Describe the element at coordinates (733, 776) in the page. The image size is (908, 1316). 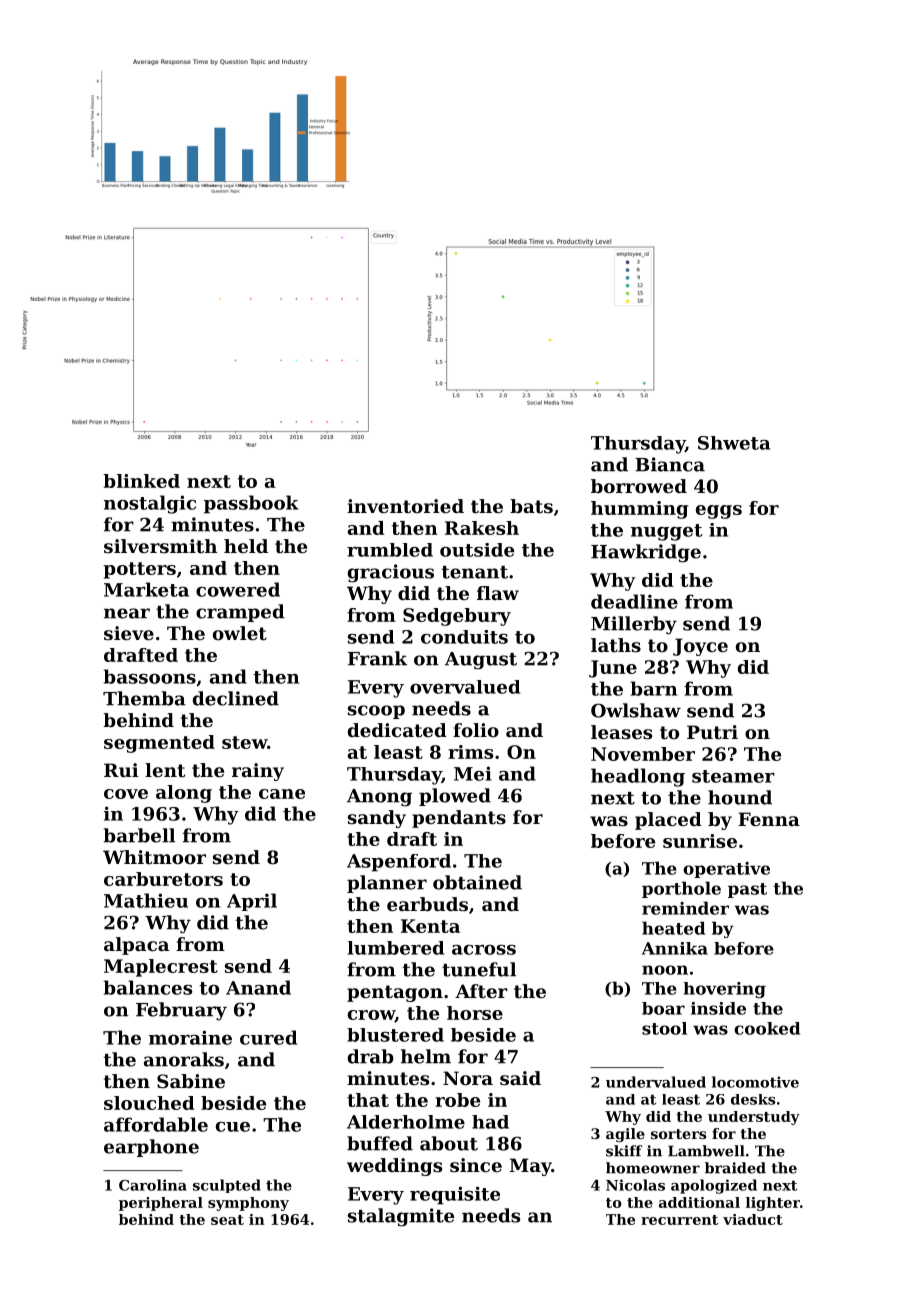
I see `steamer` at that location.
